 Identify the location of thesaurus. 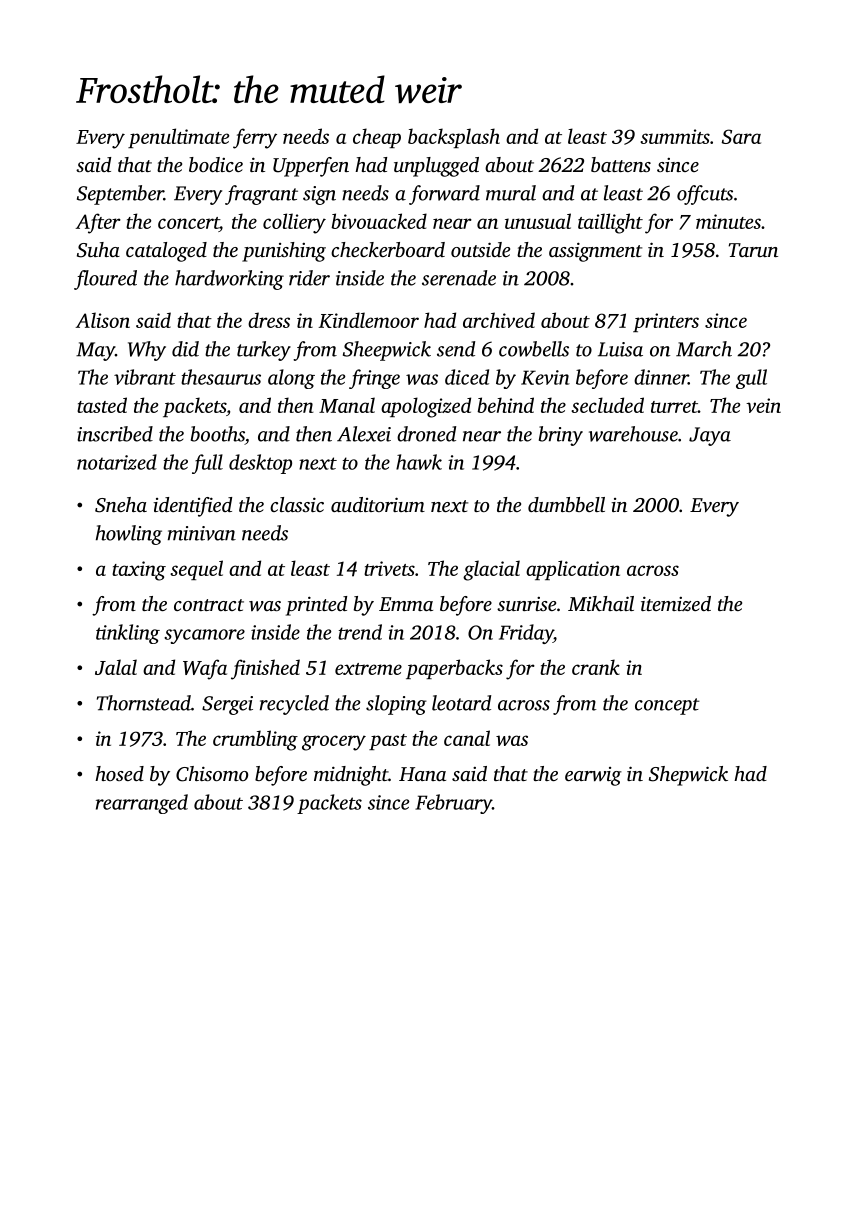
(221, 377).
